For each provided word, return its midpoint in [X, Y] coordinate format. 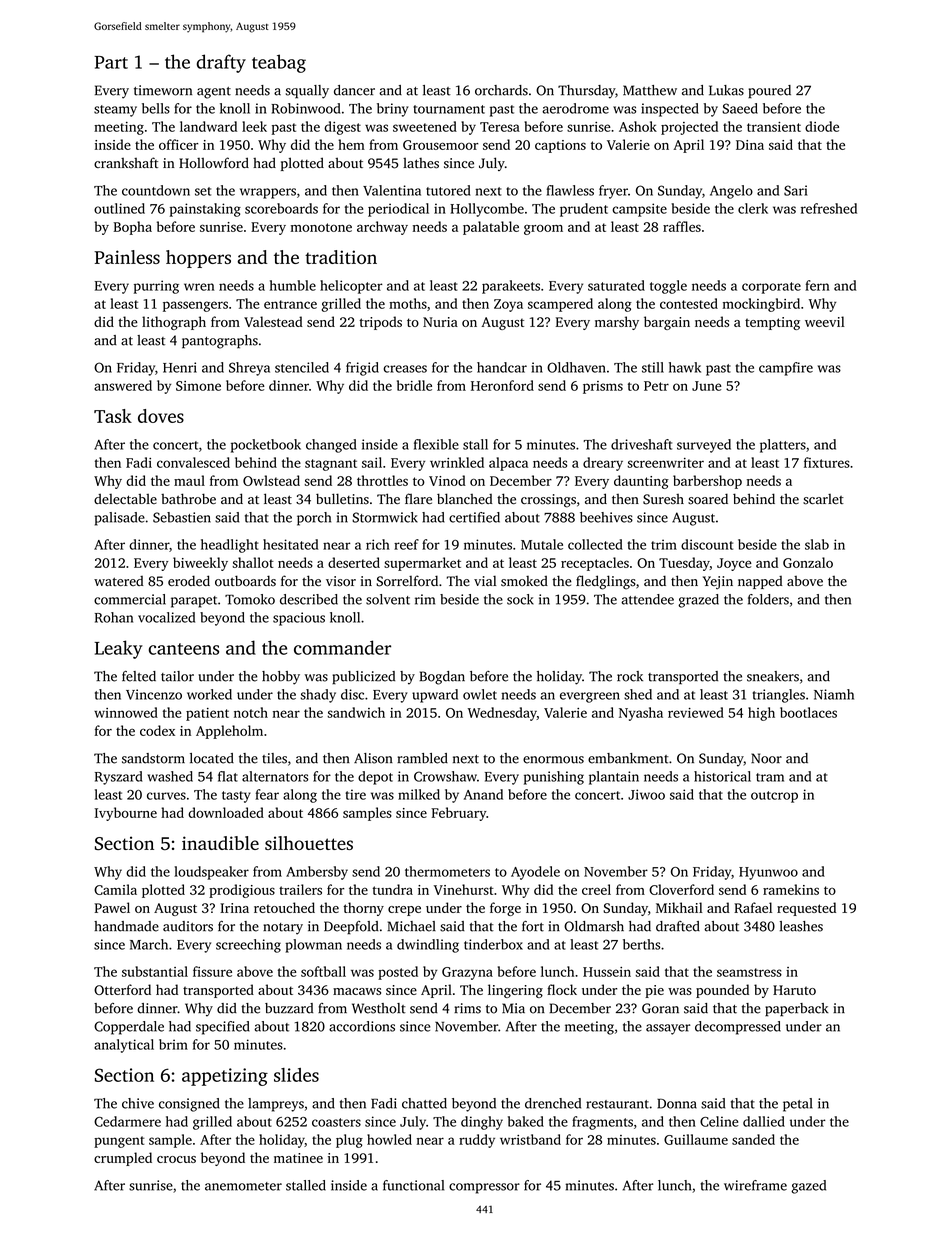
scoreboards [281, 208]
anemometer [243, 1186]
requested [806, 909]
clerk [753, 208]
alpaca [508, 464]
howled [389, 1139]
